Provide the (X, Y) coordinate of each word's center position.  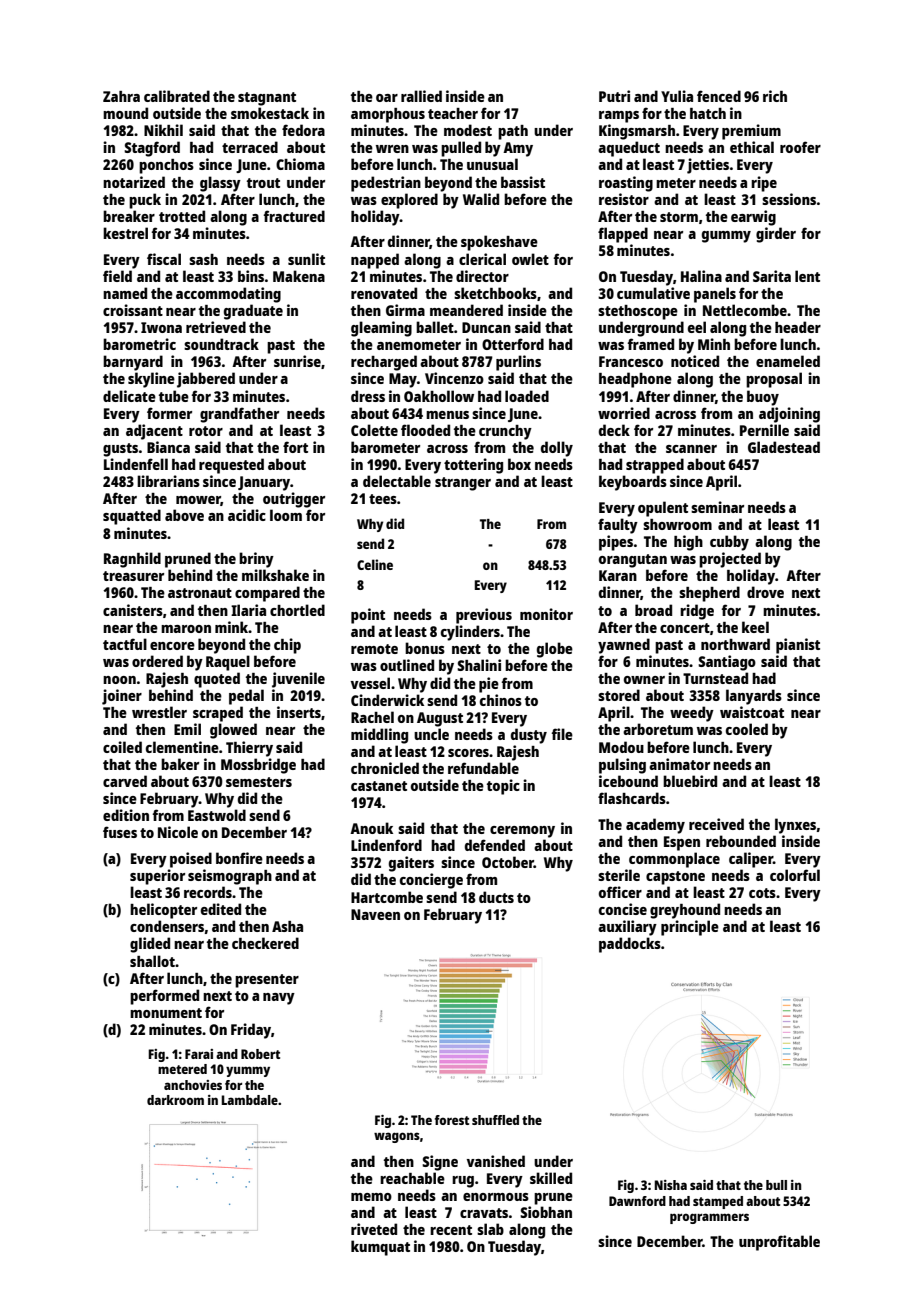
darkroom (175, 1100)
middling (379, 736)
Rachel (372, 717)
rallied (421, 96)
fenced (719, 96)
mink (232, 627)
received (716, 824)
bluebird (690, 781)
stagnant (267, 99)
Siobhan (546, 1212)
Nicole (178, 832)
